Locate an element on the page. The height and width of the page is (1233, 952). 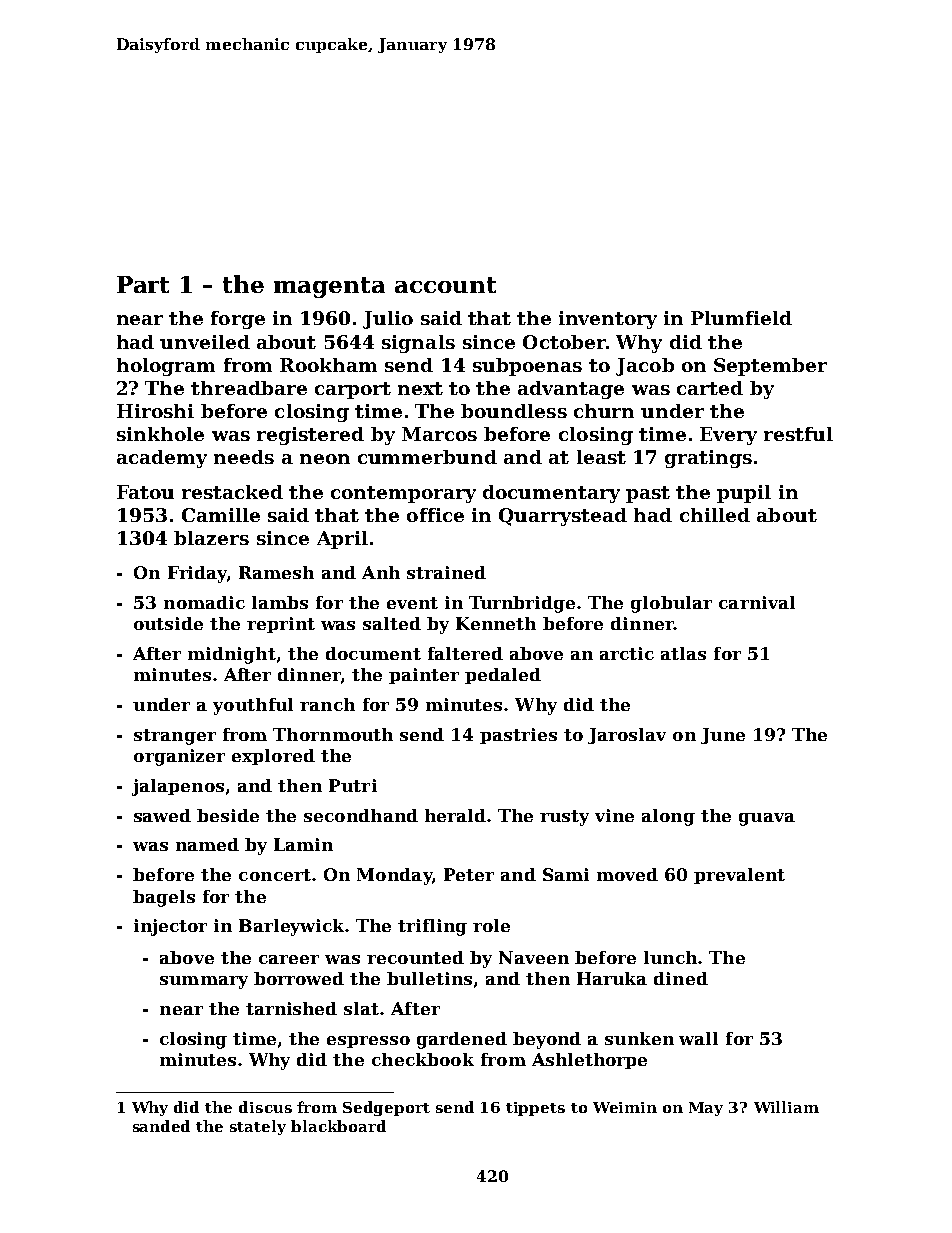
faltered is located at coordinates (465, 653).
